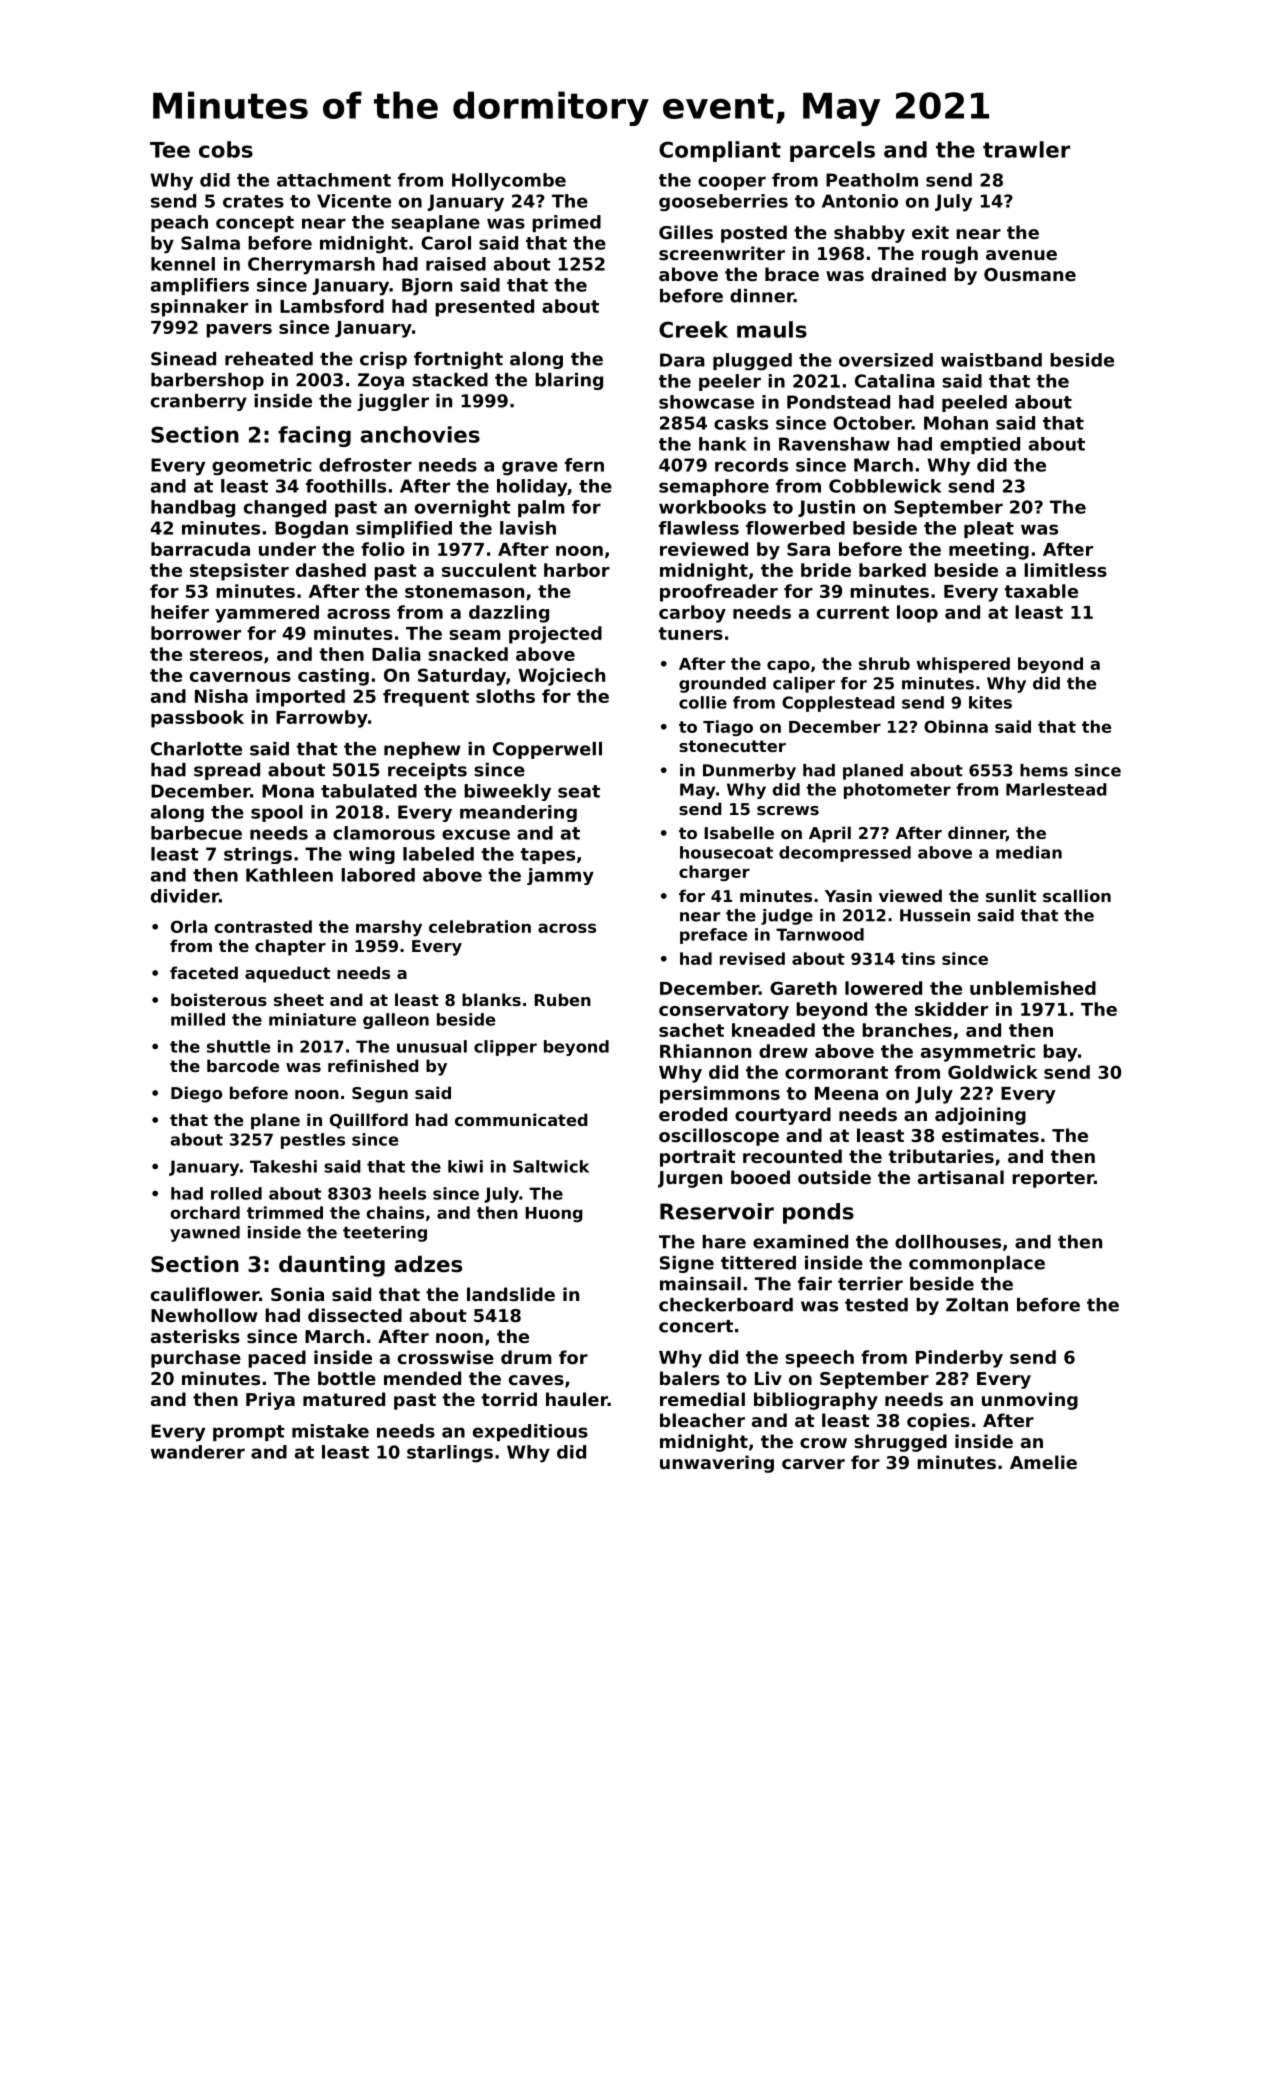 The image size is (1272, 2095). Describe the element at coordinates (1021, 255) in the document. I see `avenue` at that location.
